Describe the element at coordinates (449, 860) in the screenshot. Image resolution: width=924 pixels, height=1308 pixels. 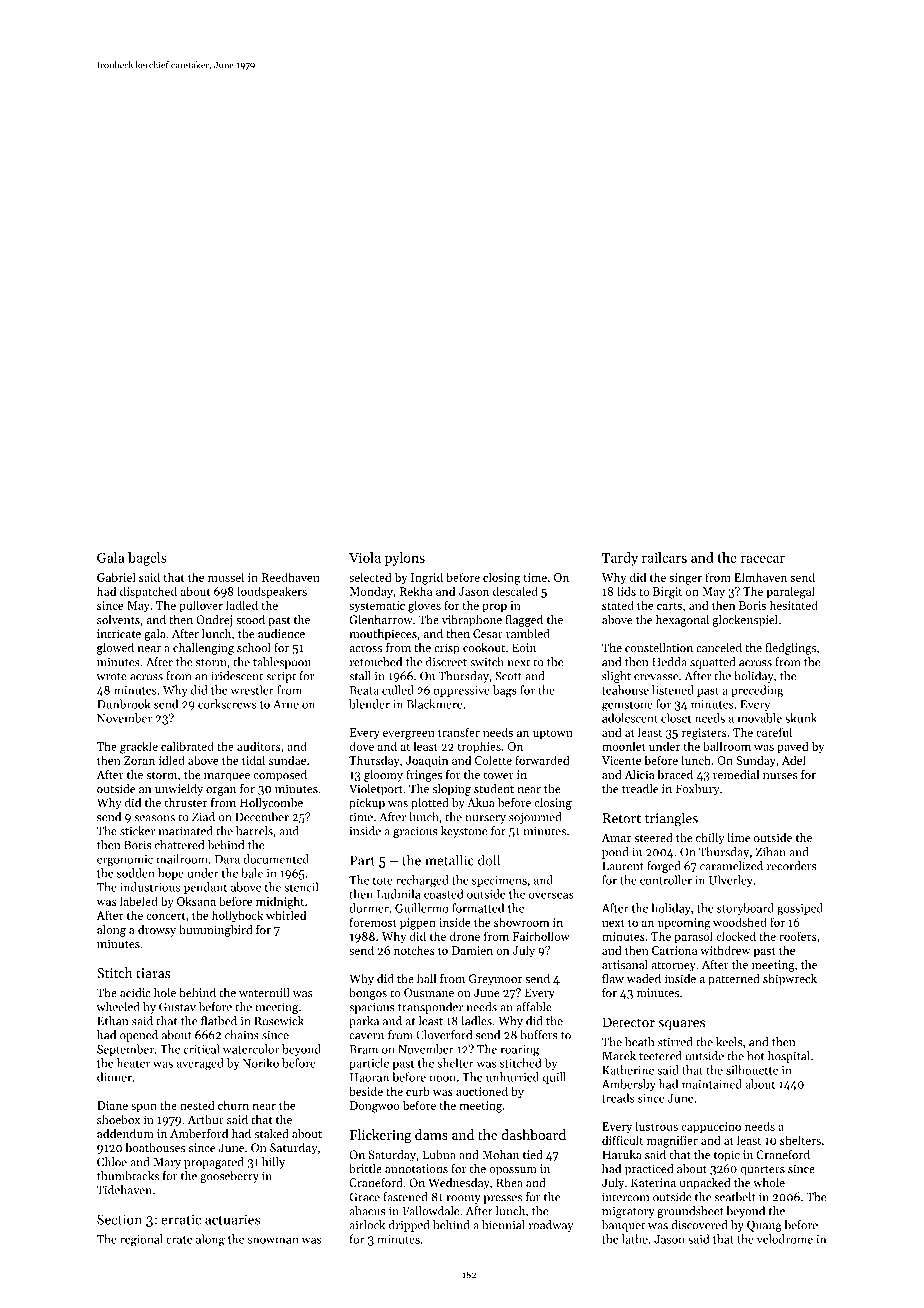
I see `metallic` at that location.
